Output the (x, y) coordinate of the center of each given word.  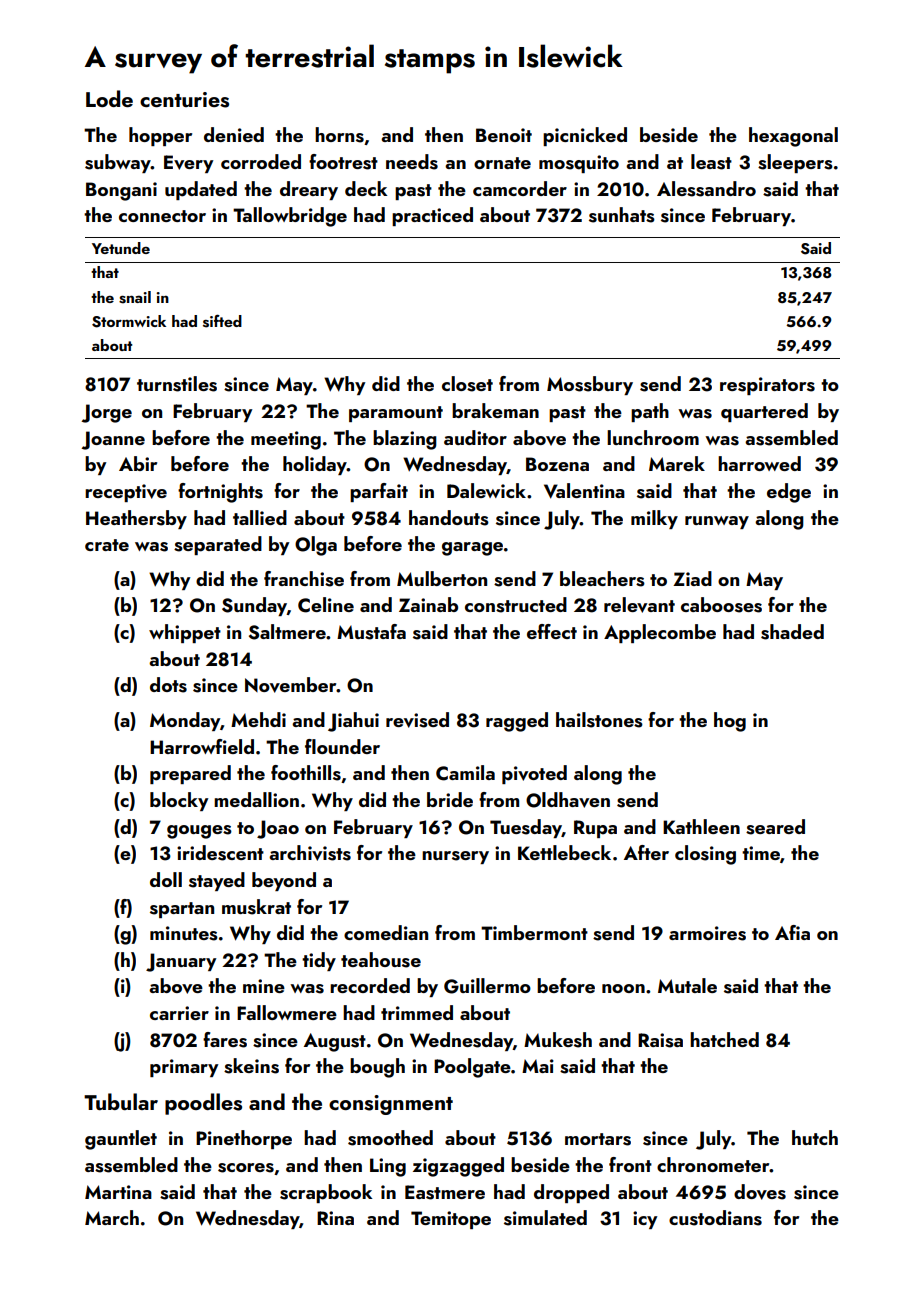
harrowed (759, 463)
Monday (185, 721)
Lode (109, 98)
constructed (516, 605)
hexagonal (793, 137)
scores (246, 1168)
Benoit (504, 135)
